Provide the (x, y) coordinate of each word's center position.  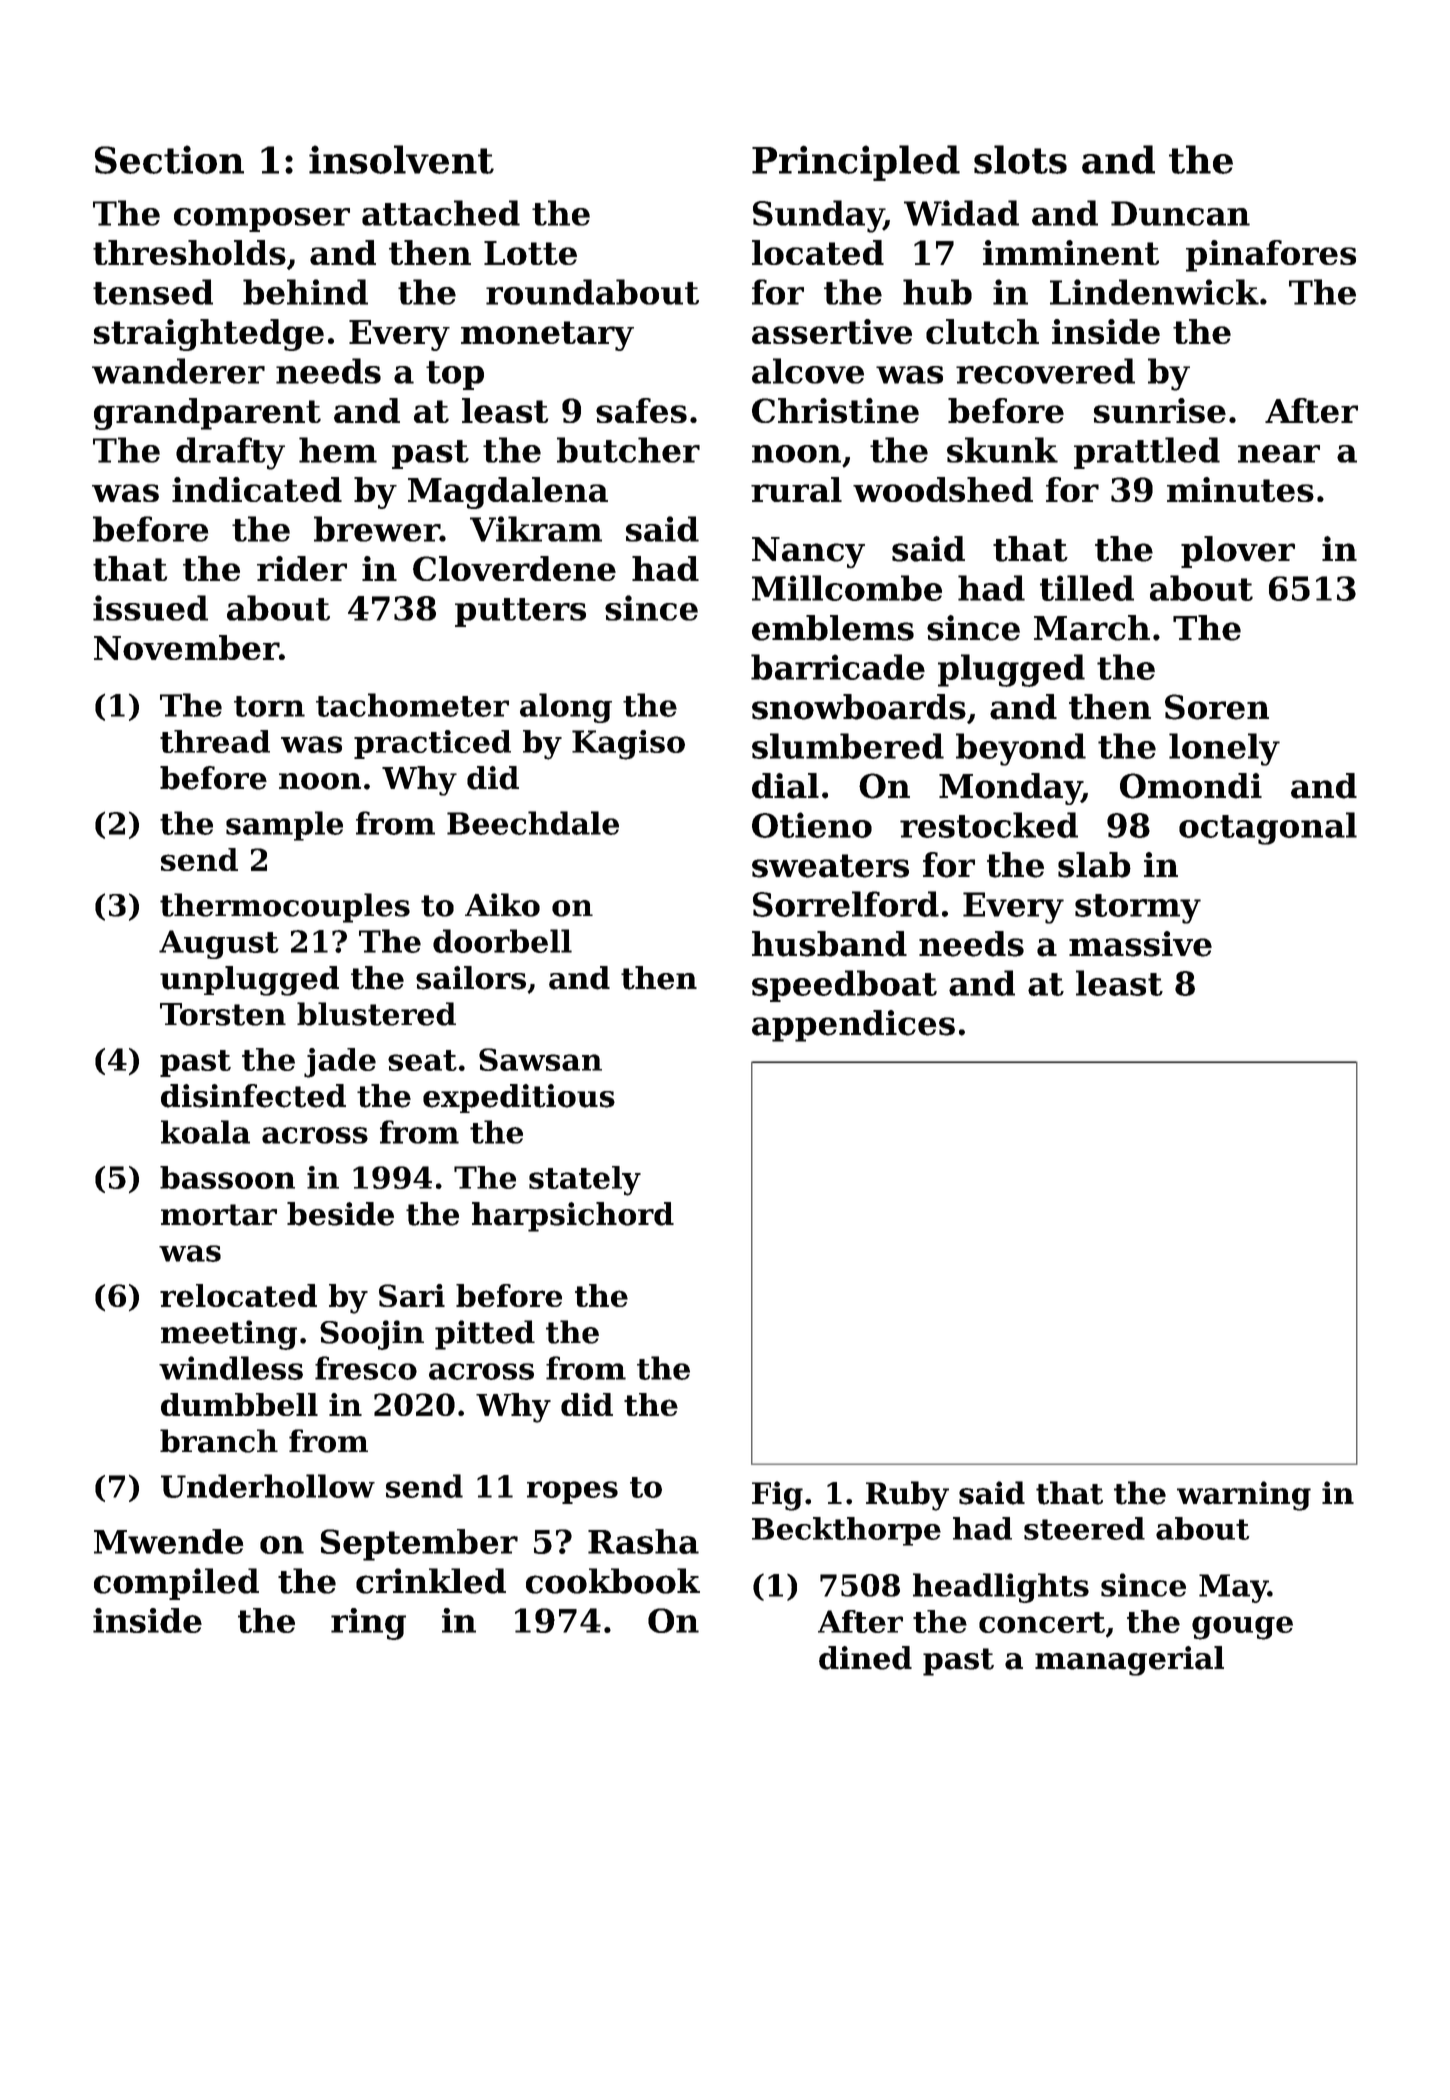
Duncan (1180, 213)
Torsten (223, 1014)
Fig (777, 1496)
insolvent (401, 159)
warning (1244, 1496)
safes (641, 410)
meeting (229, 1335)
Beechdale (533, 823)
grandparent (207, 414)
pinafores (1271, 256)
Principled (856, 163)
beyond (1021, 749)
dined (865, 1658)
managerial (1129, 1661)
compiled (176, 1584)
